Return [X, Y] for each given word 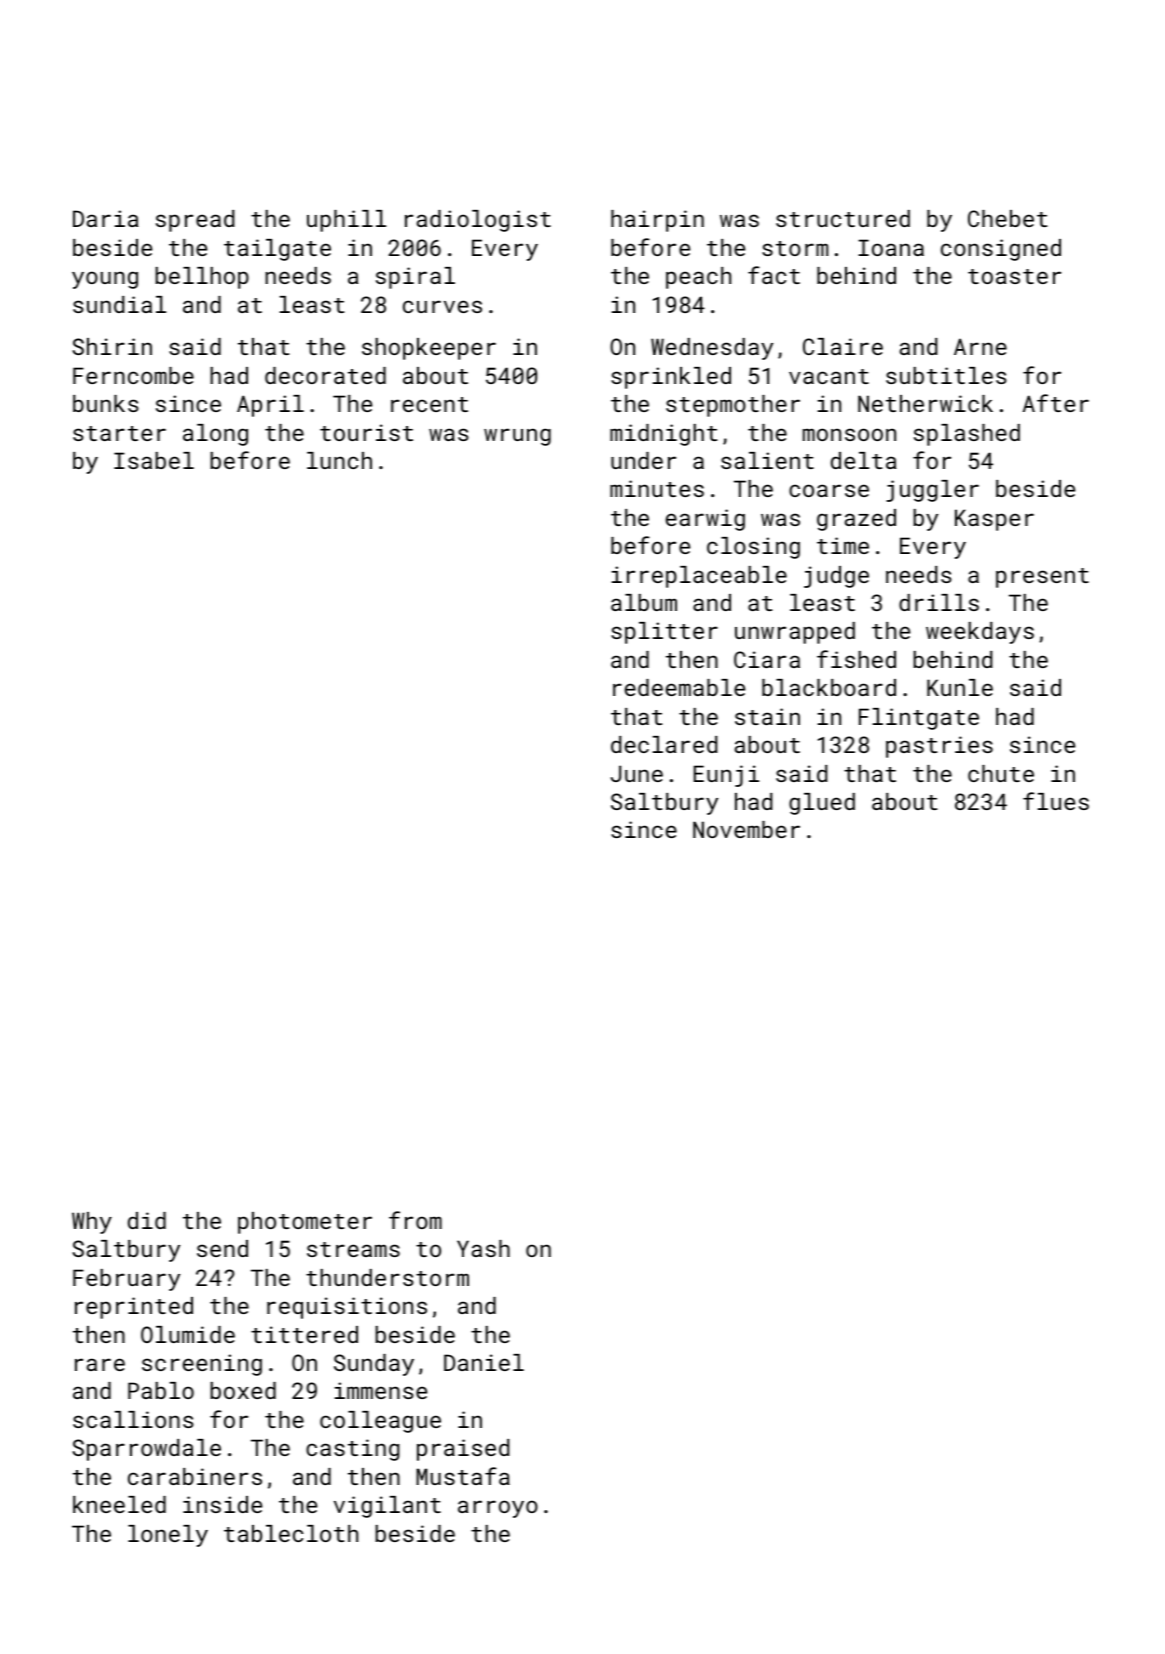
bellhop [202, 278]
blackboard [829, 687]
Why [92, 1223]
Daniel [484, 1362]
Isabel [154, 460]
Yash [483, 1248]
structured [843, 218]
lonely [168, 1536]
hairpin [657, 221]
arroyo [498, 1509]
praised [463, 1450]
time [843, 545]
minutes [657, 488]
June [637, 773]
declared [664, 744]
